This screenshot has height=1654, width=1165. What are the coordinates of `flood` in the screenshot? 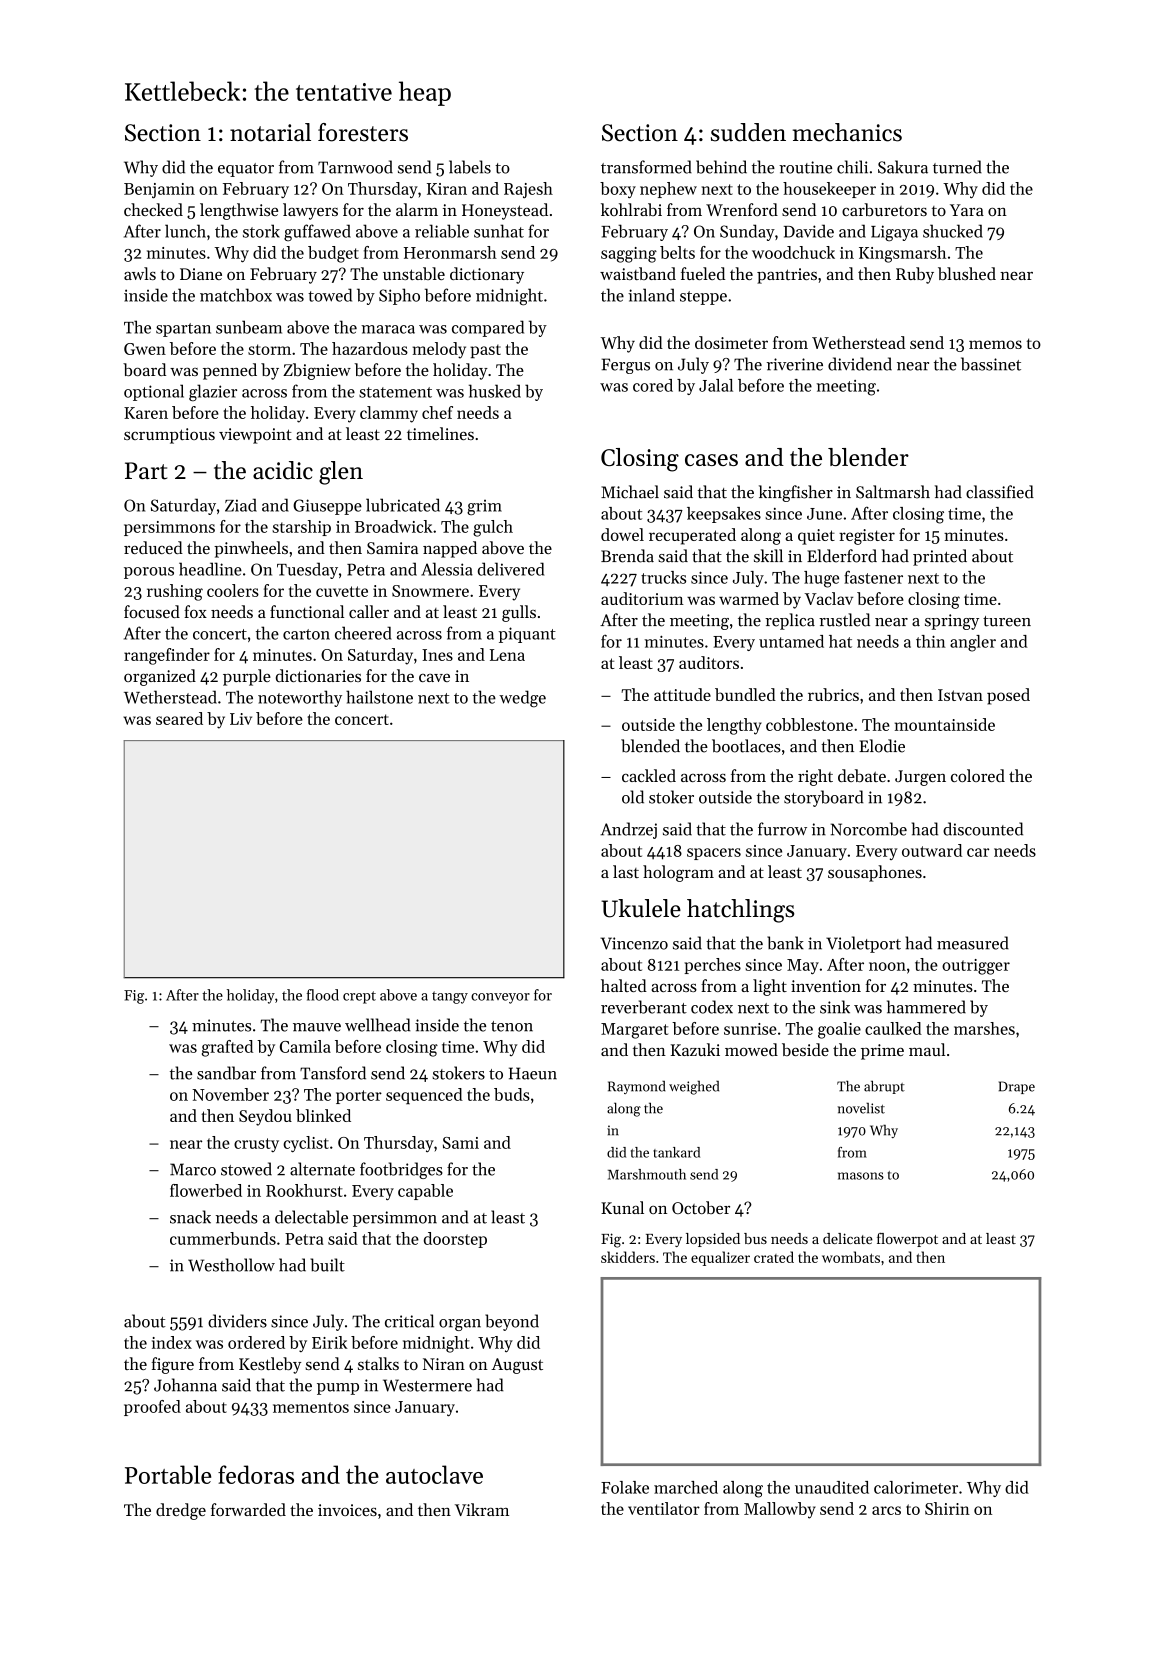 It's located at (323, 995).
